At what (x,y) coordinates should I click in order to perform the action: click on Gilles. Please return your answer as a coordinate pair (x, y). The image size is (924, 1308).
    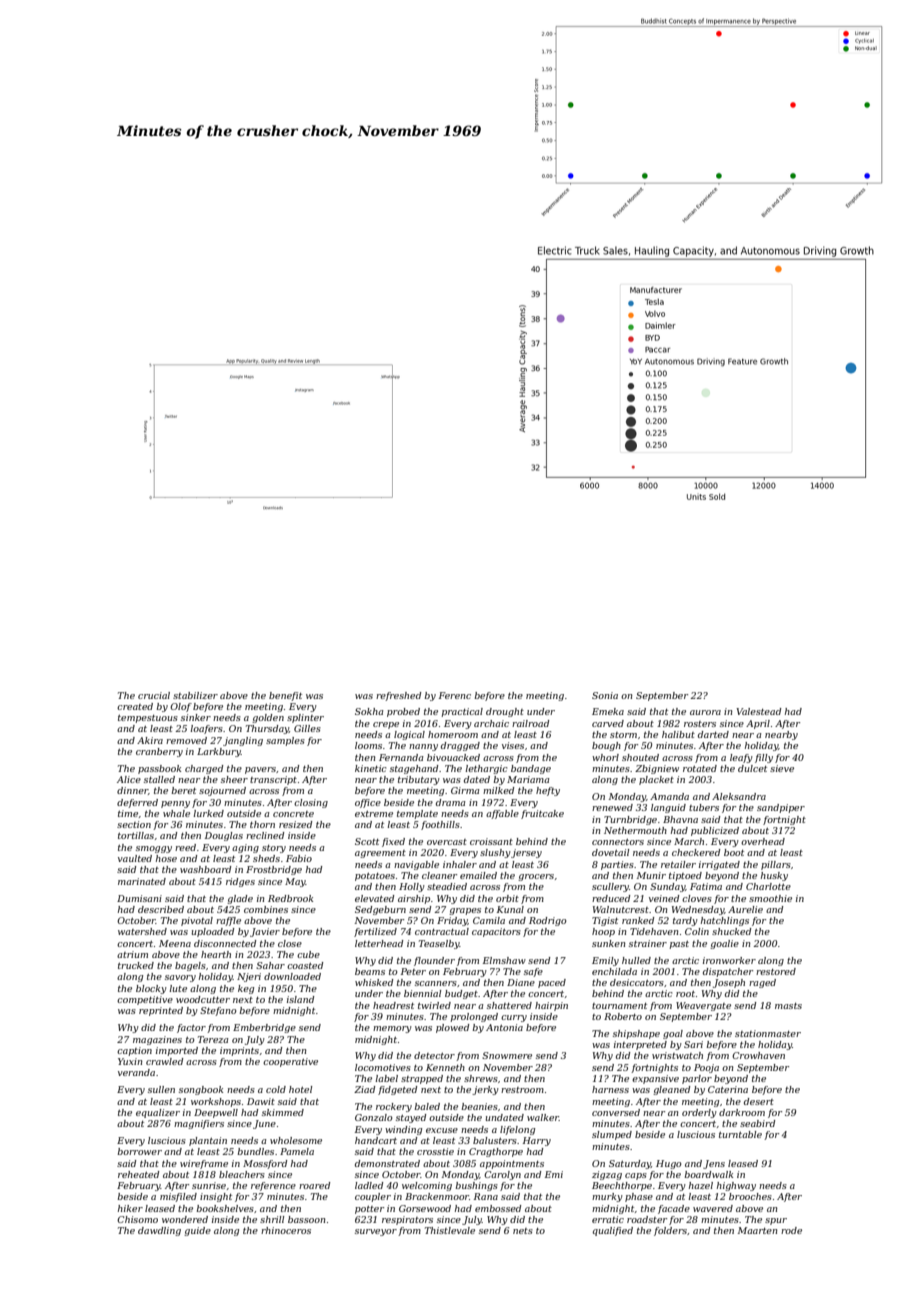
    Looking at the image, I should click on (307, 728).
